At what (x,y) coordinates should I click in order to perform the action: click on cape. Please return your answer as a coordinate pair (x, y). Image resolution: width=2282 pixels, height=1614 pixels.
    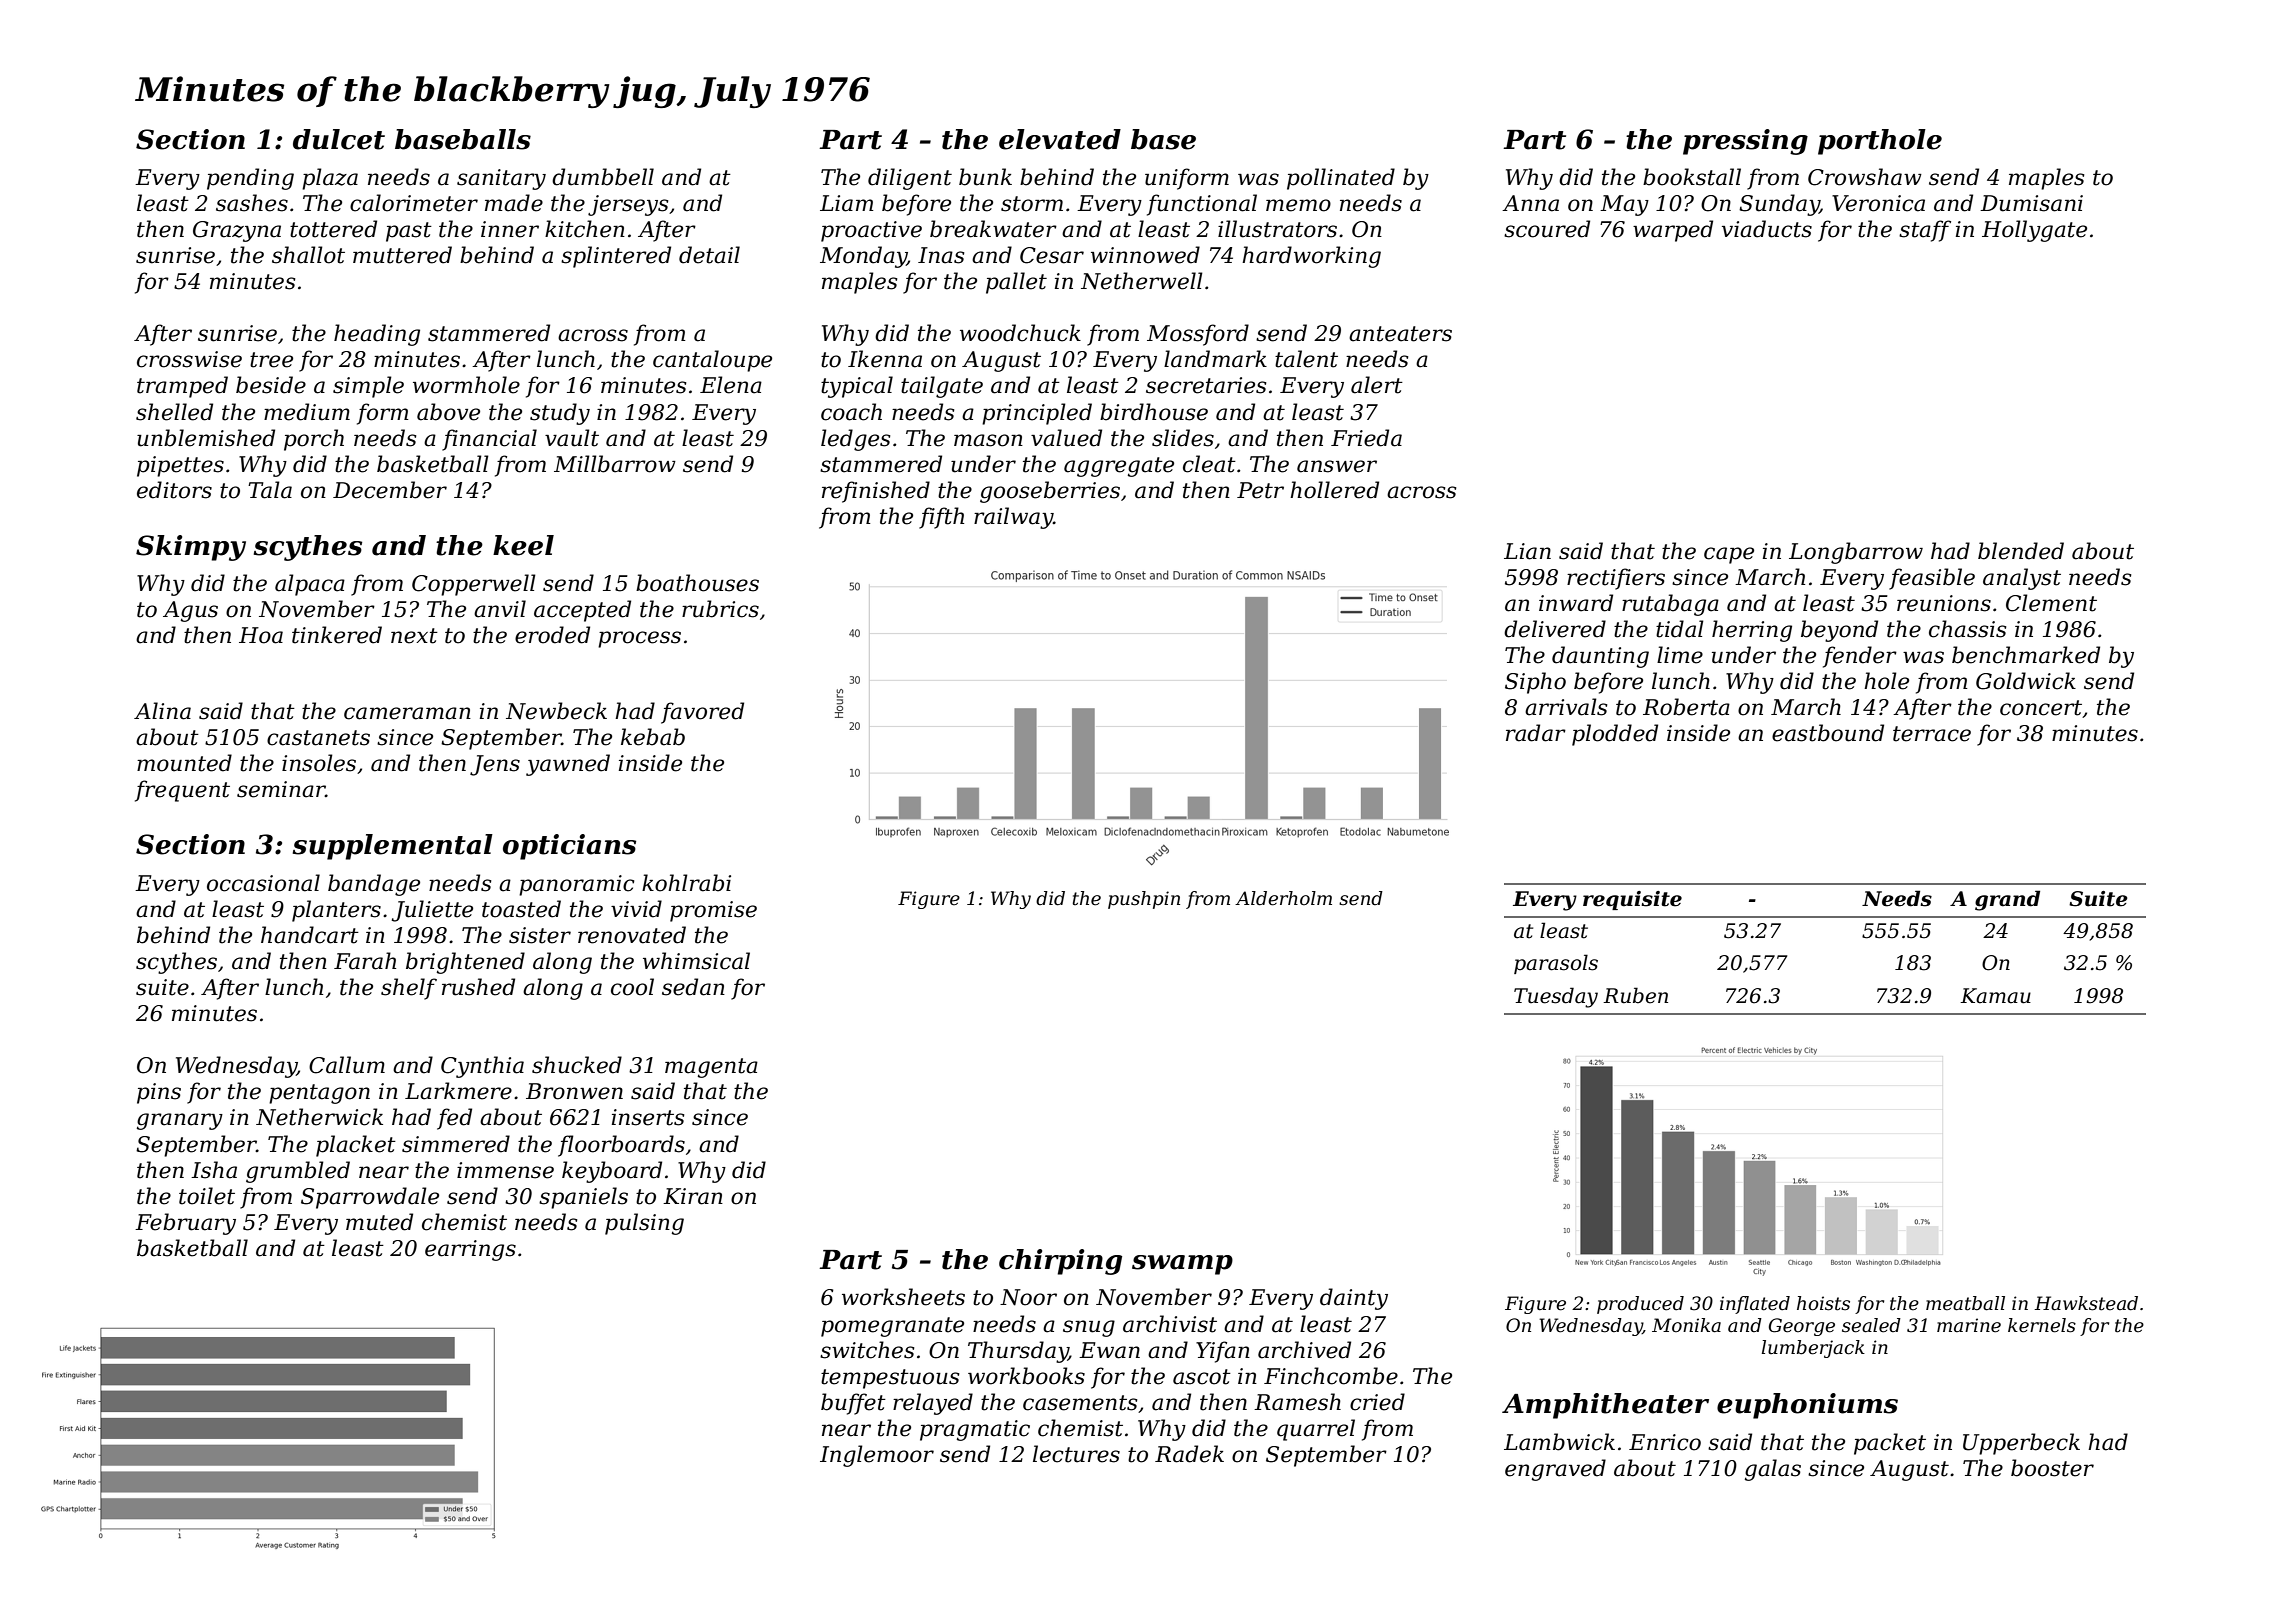
    Looking at the image, I should click on (1729, 555).
